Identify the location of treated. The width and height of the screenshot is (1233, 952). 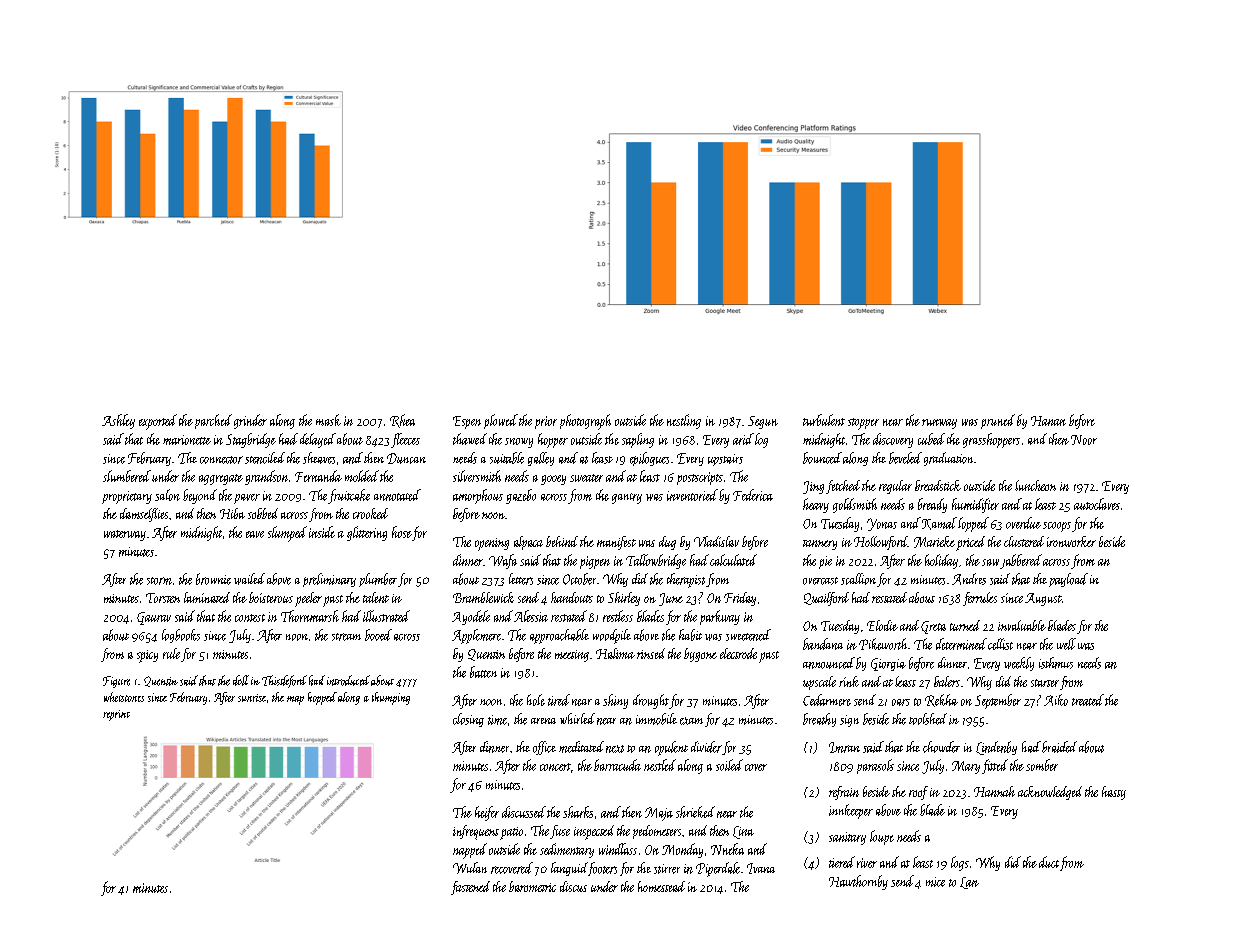
(1088, 700).
